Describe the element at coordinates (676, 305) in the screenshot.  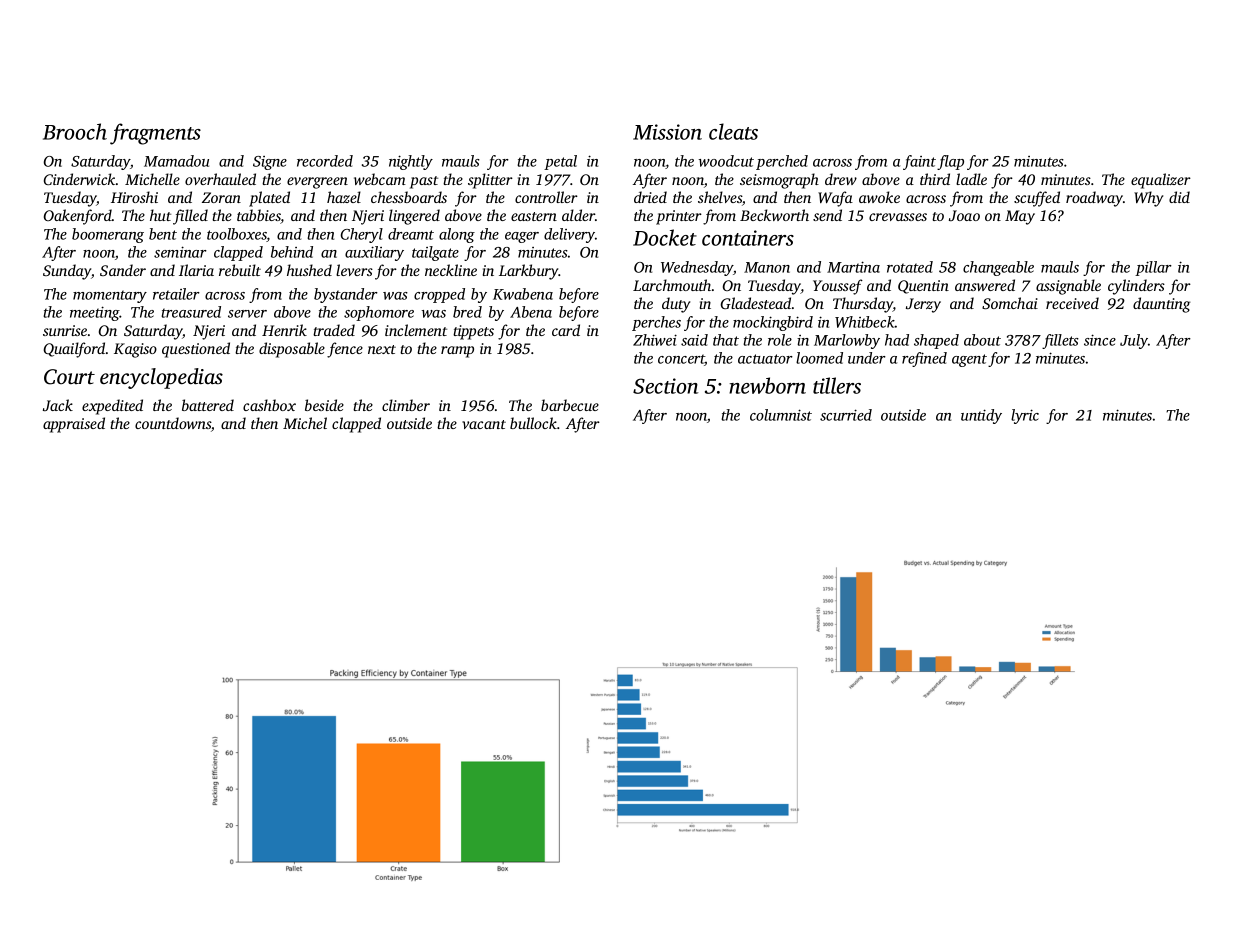
I see `duty` at that location.
